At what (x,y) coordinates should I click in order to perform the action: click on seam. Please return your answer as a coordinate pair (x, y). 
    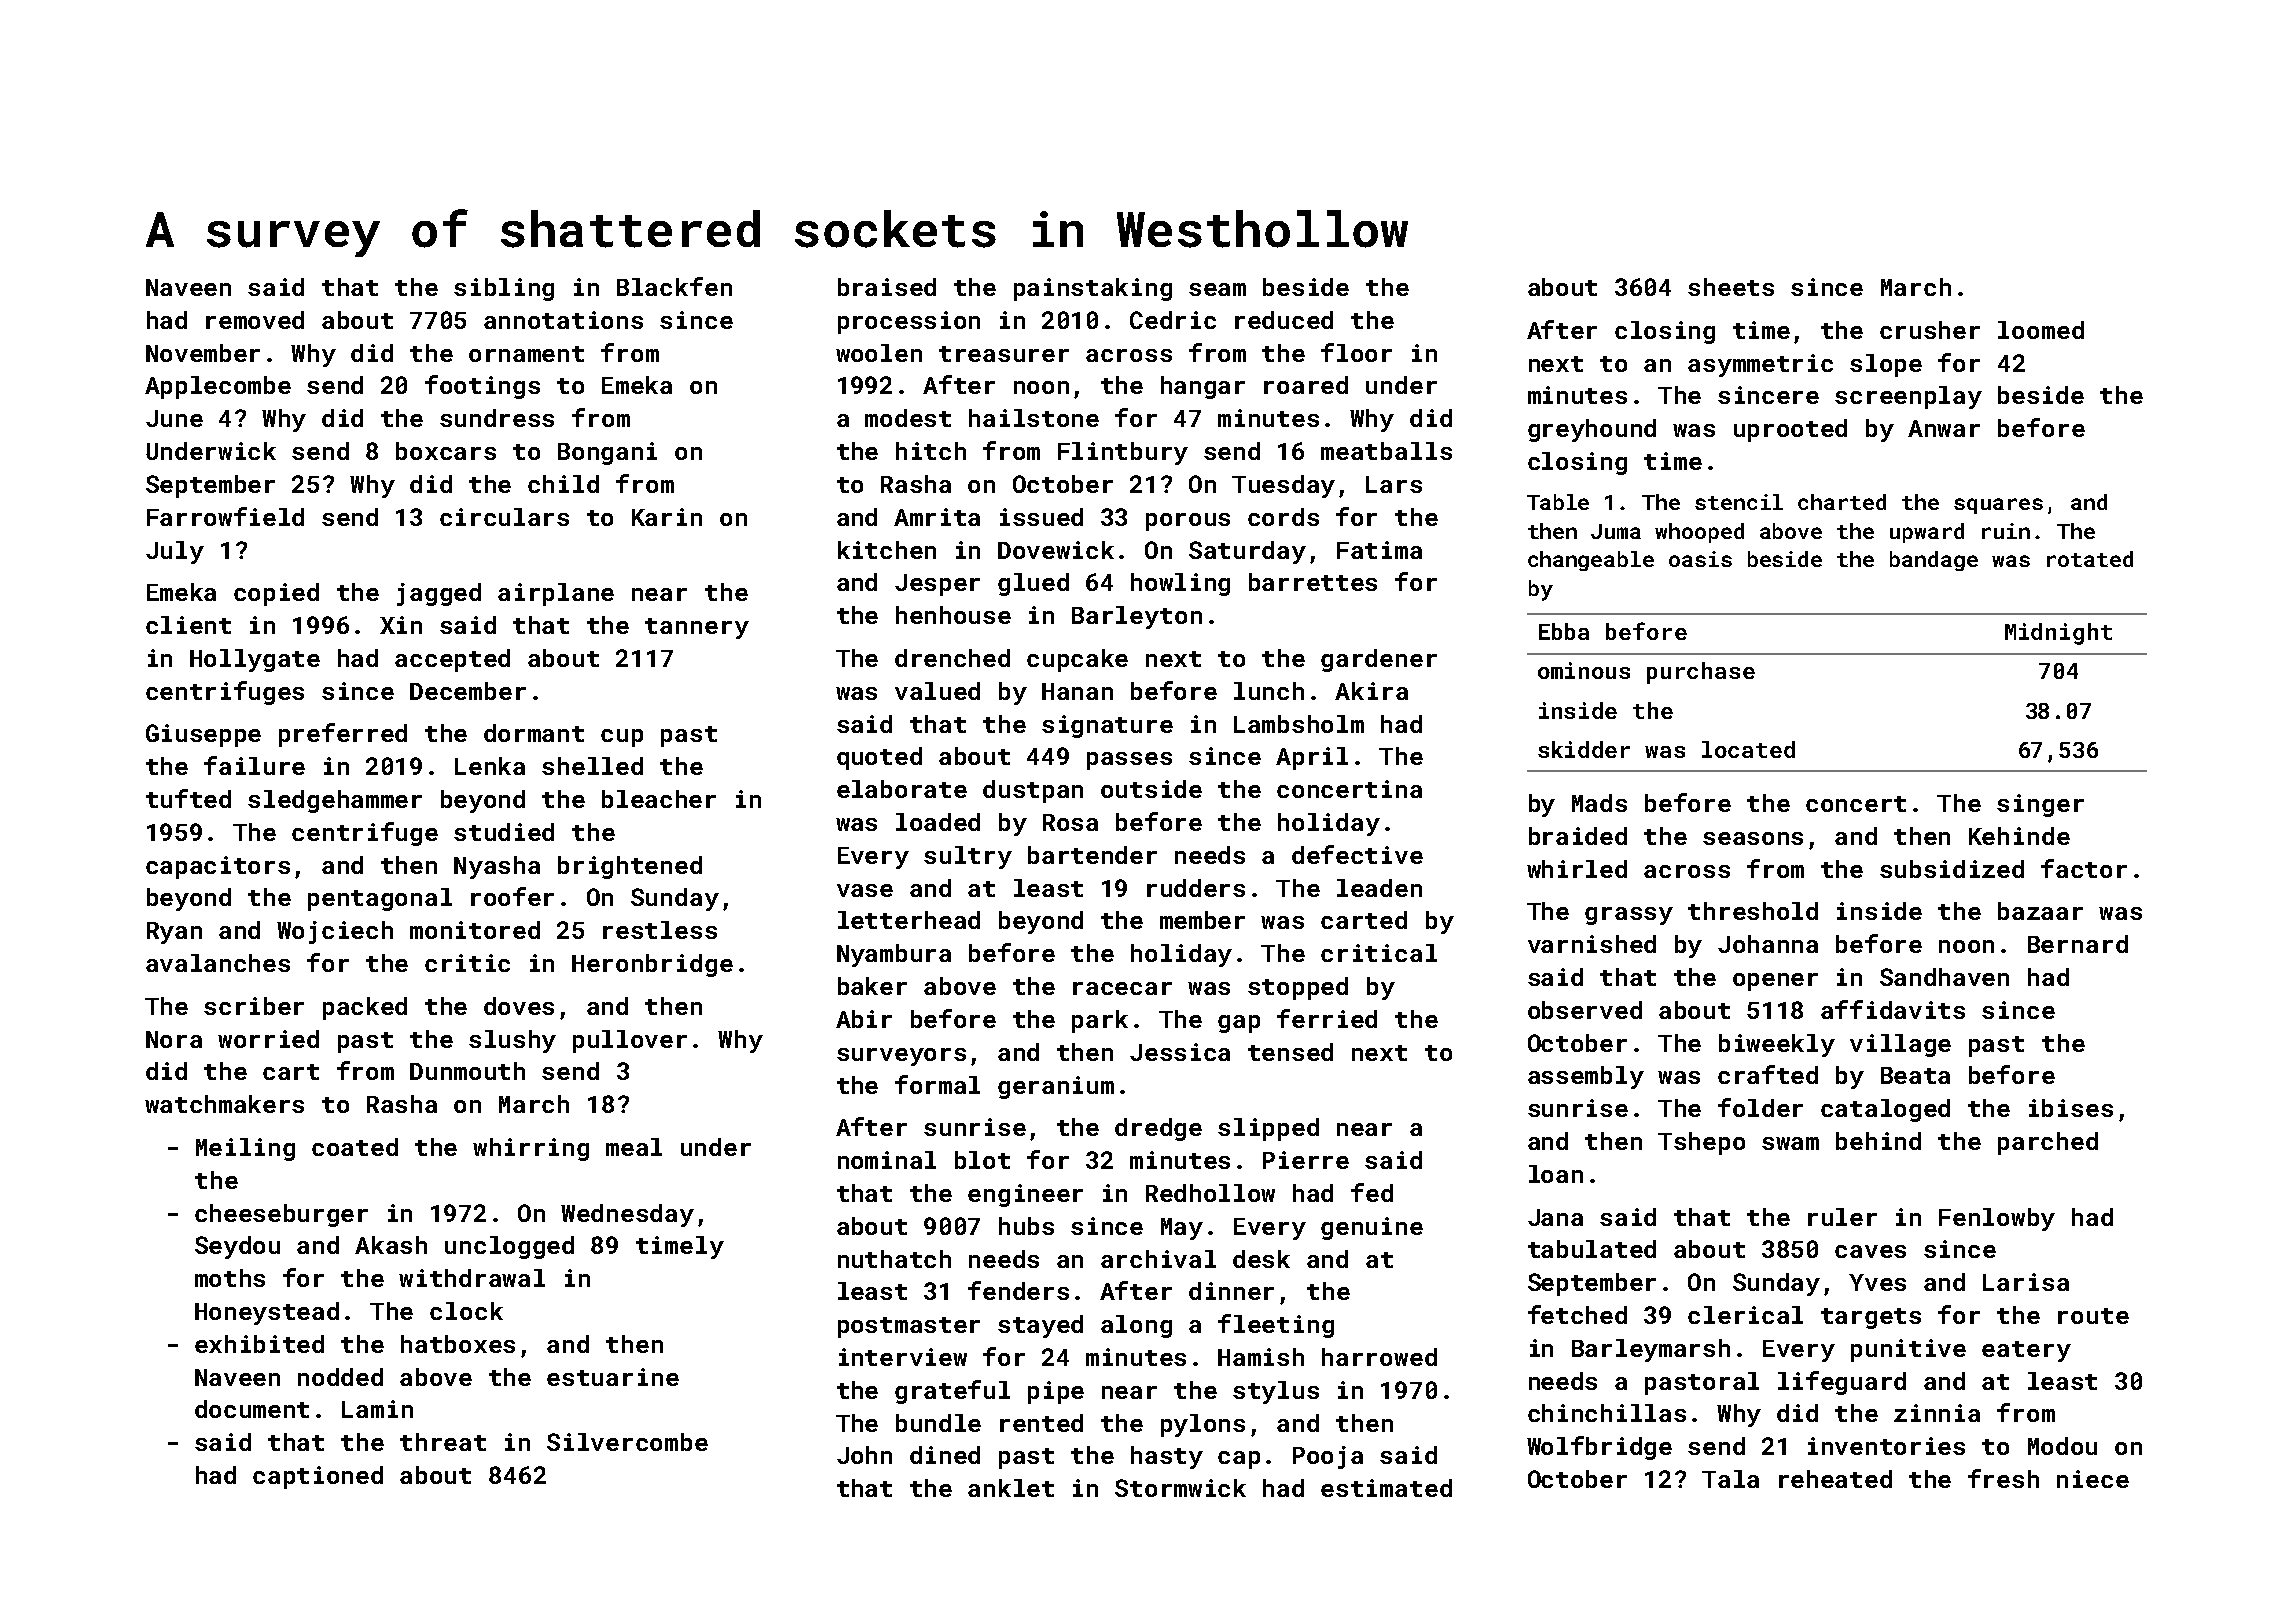
    Looking at the image, I should click on (1217, 289).
